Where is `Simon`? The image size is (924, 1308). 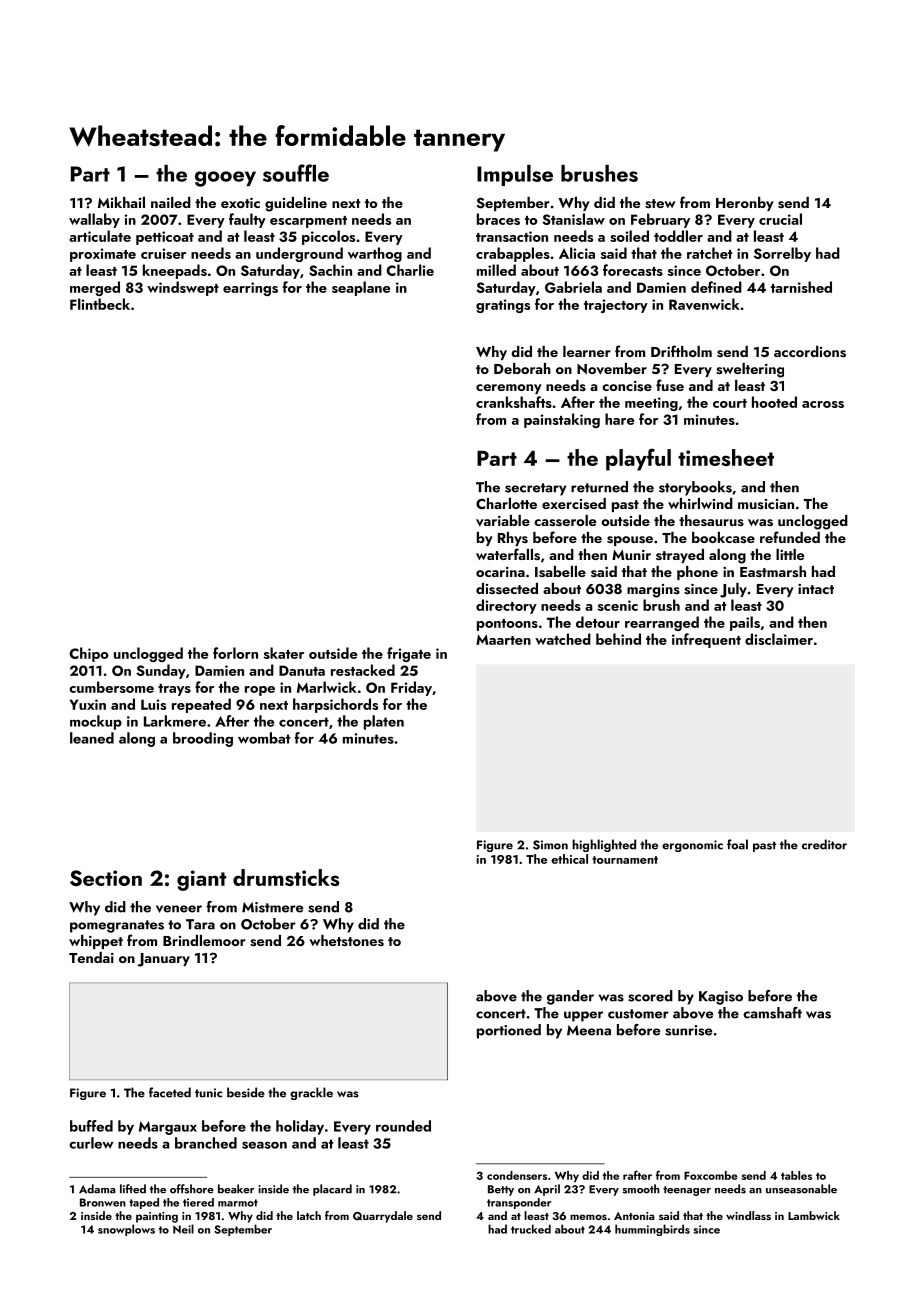
Simon is located at coordinates (550, 845).
